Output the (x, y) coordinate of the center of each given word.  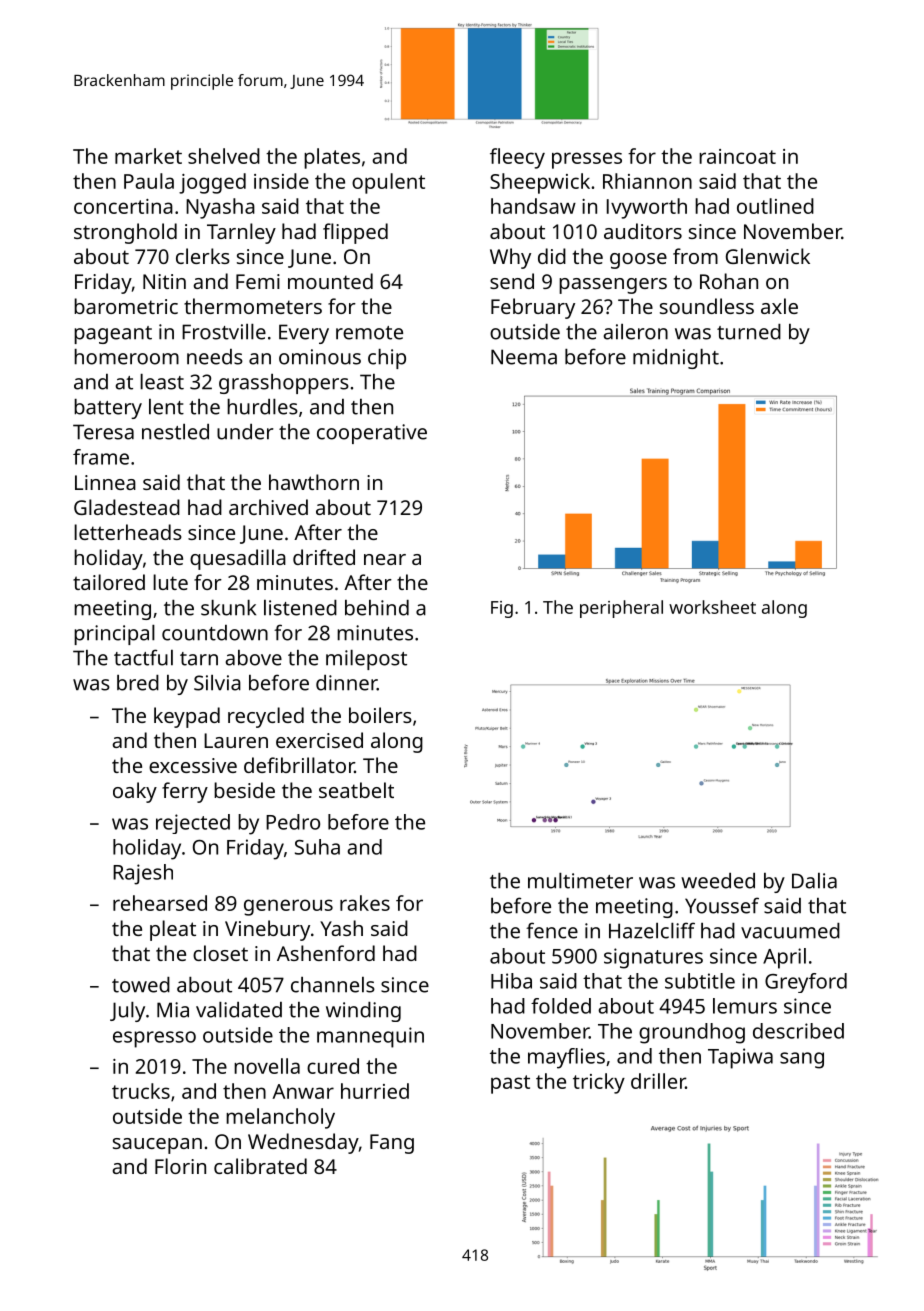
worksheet (712, 607)
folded (561, 1006)
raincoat (737, 156)
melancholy (280, 1118)
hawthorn (314, 482)
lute (170, 582)
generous (288, 907)
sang (802, 1060)
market (148, 156)
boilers (380, 715)
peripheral (621, 609)
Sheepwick (540, 183)
